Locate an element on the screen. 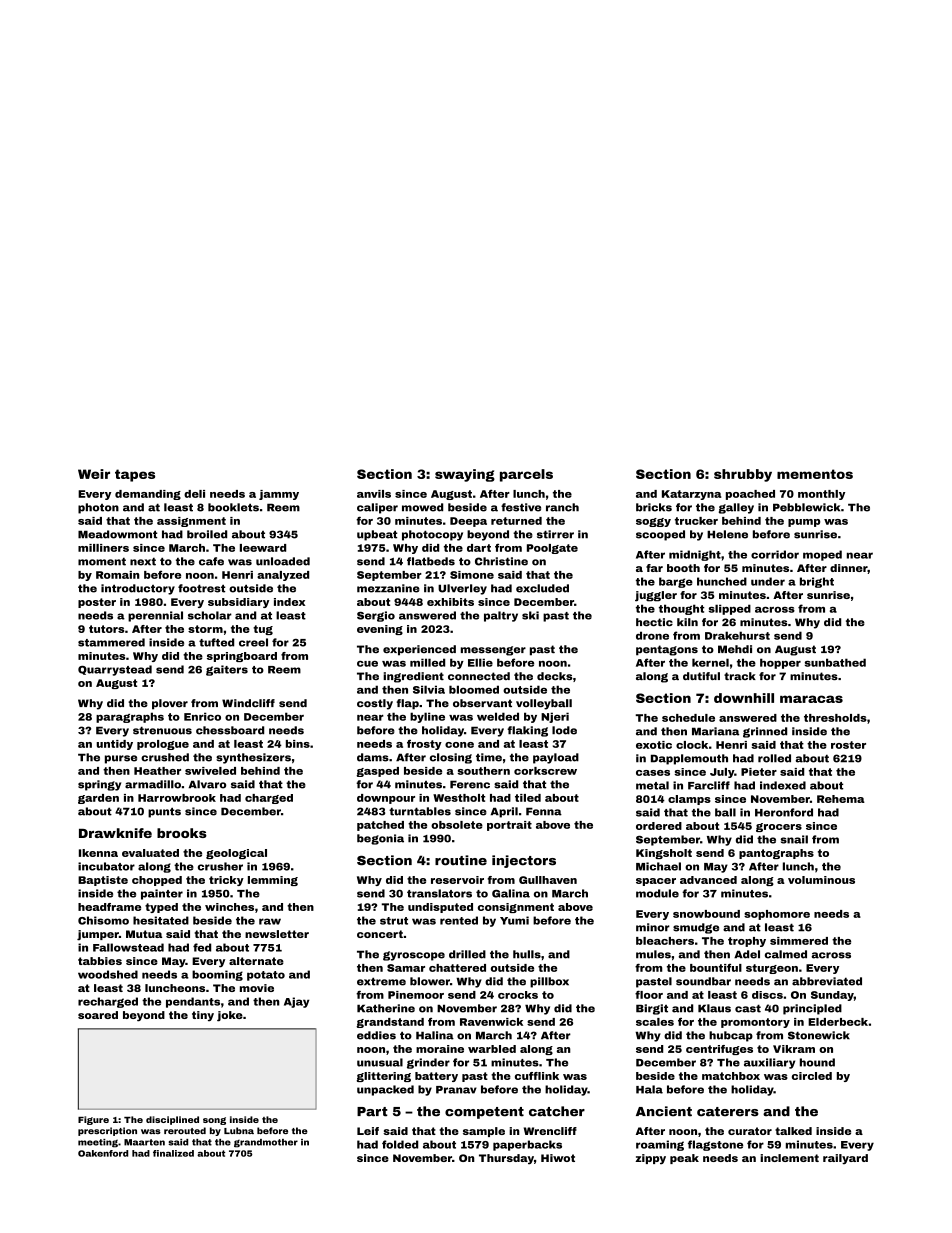 The image size is (952, 1233). translators is located at coordinates (439, 893).
